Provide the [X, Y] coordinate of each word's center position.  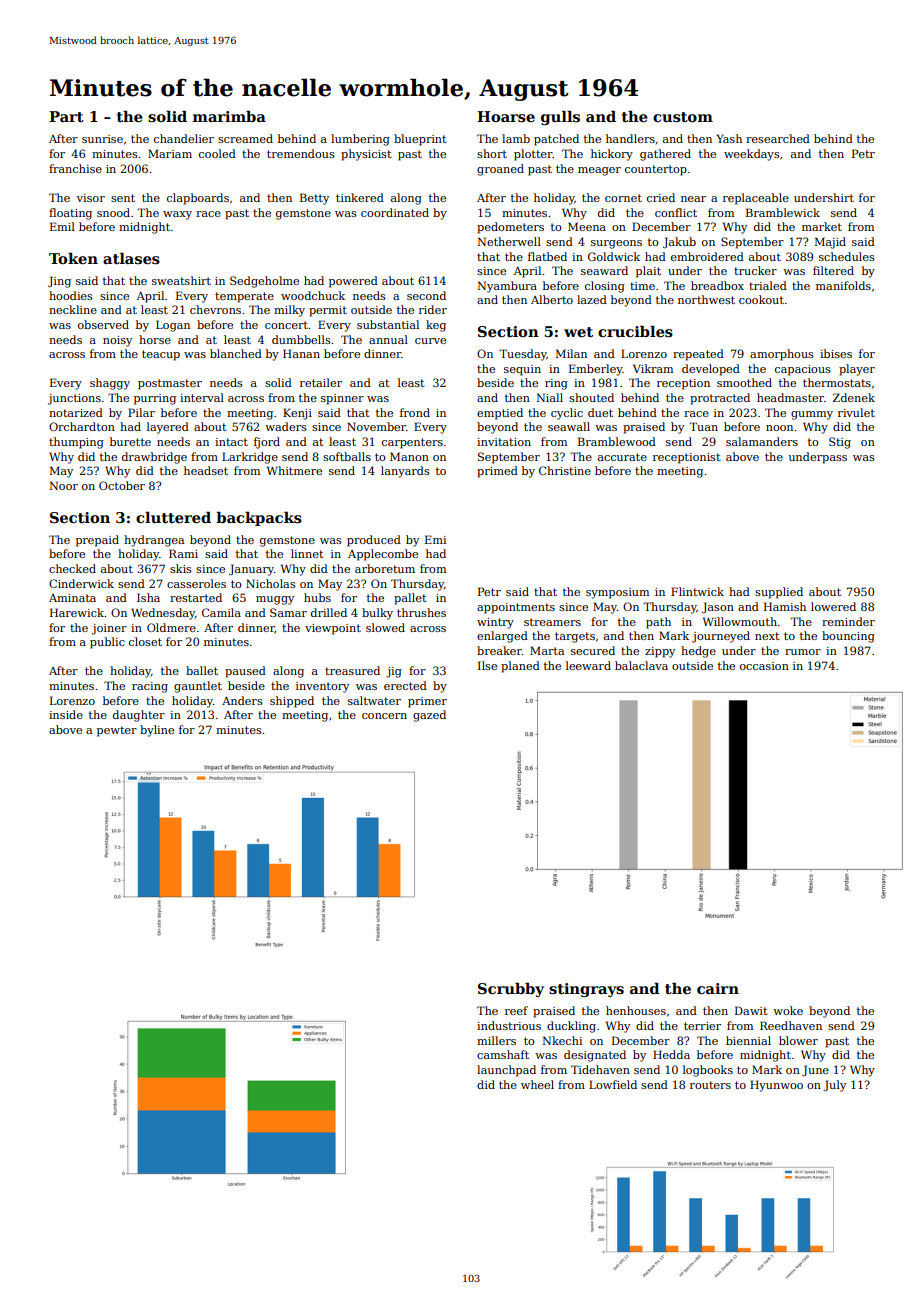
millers [496, 1040]
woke [788, 1010]
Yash [729, 138]
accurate [622, 457]
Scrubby [511, 989]
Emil [62, 226]
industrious [509, 1025]
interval [202, 397]
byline [157, 731]
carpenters [412, 443]
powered [353, 282]
